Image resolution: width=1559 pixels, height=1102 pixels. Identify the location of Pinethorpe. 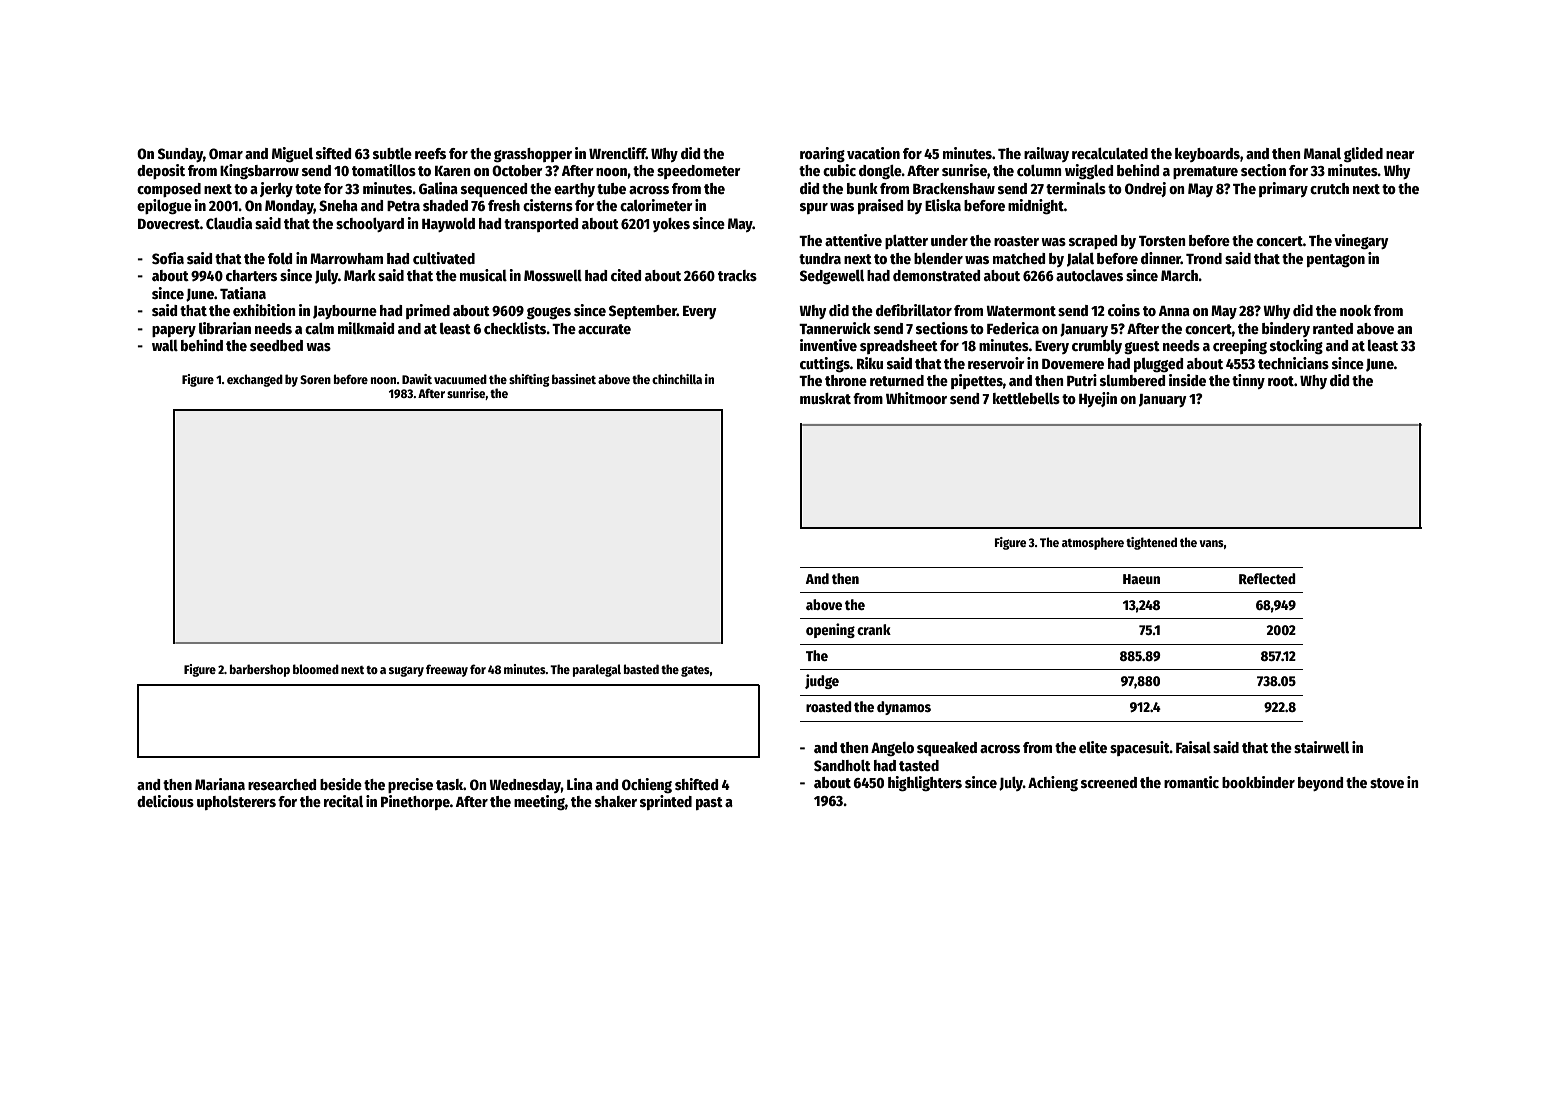
(415, 802).
